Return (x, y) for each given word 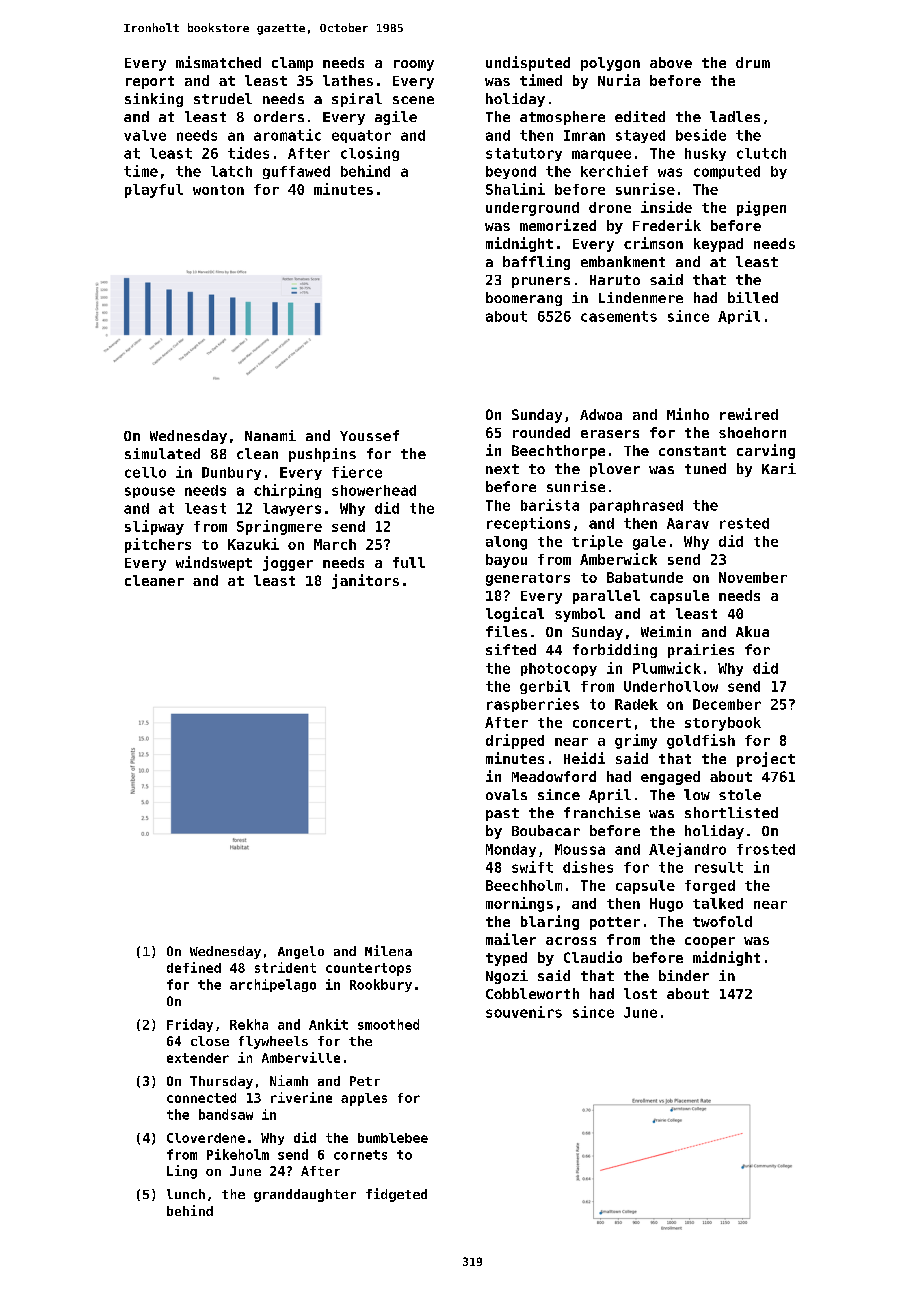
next (502, 469)
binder (684, 975)
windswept (214, 563)
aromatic (287, 135)
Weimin (666, 631)
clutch (761, 153)
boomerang (524, 299)
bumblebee (393, 1138)
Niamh (289, 1080)
